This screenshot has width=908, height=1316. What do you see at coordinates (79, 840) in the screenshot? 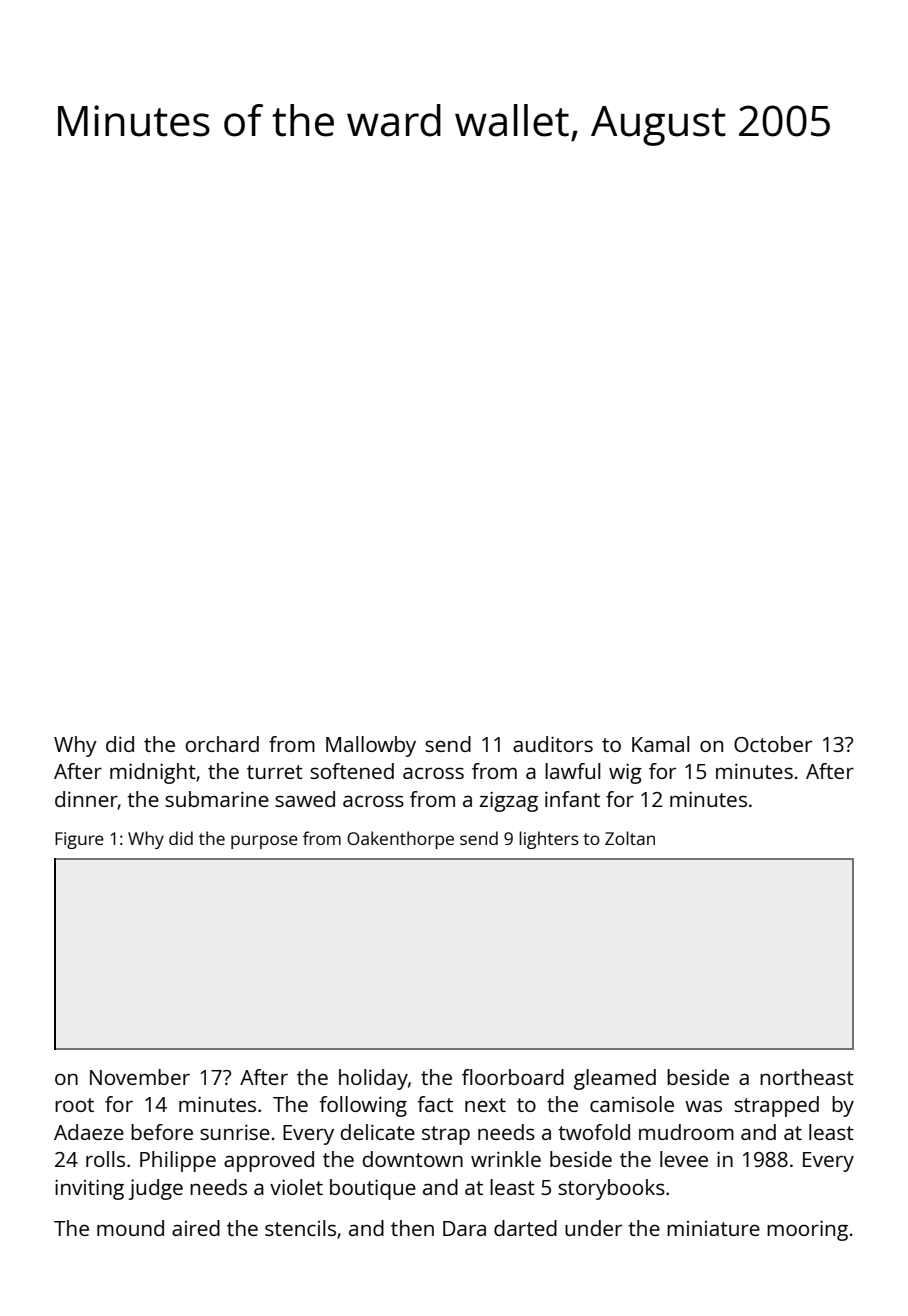
I see `Figure` at bounding box center [79, 840].
